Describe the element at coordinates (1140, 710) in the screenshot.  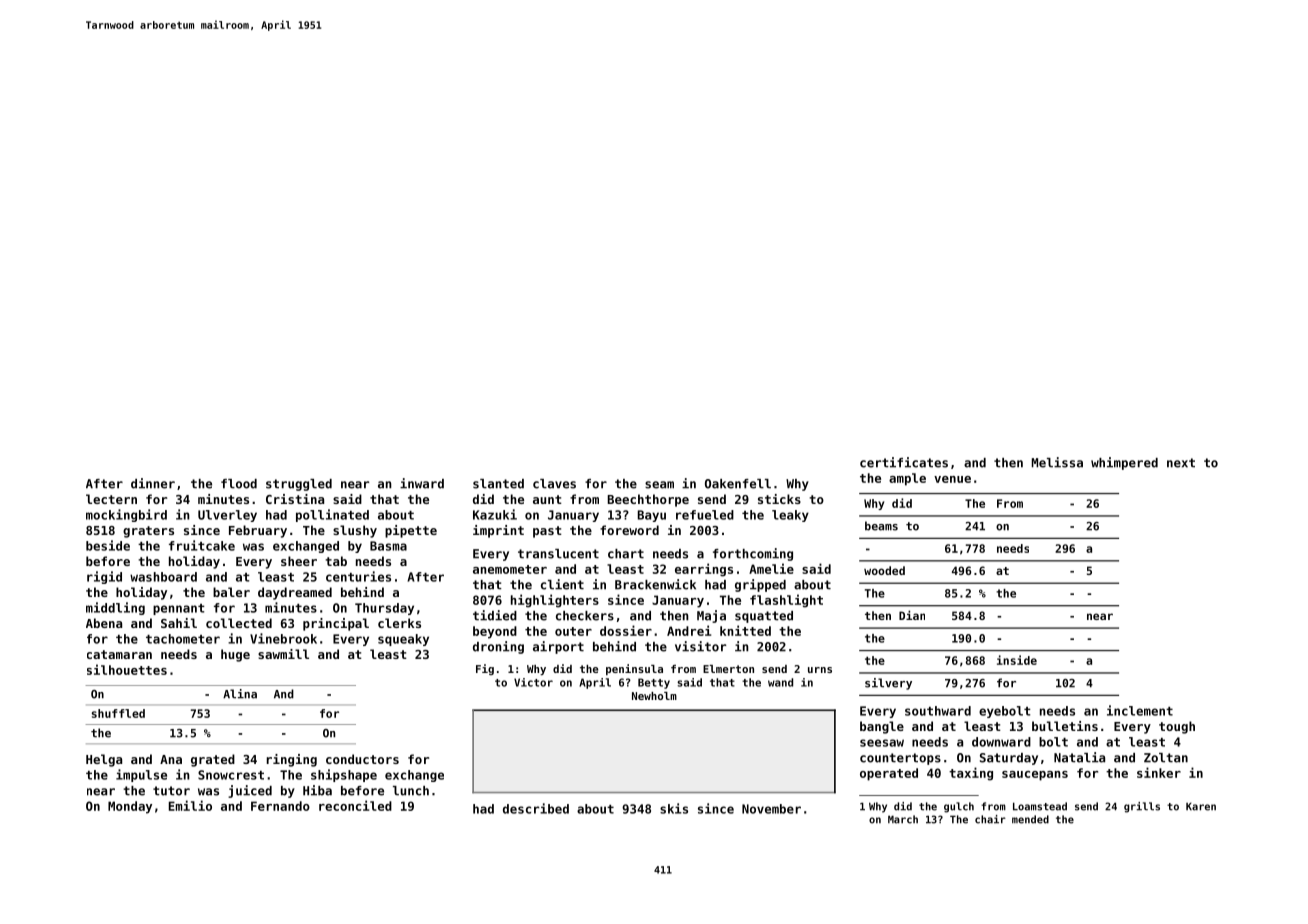
I see `inclement` at that location.
